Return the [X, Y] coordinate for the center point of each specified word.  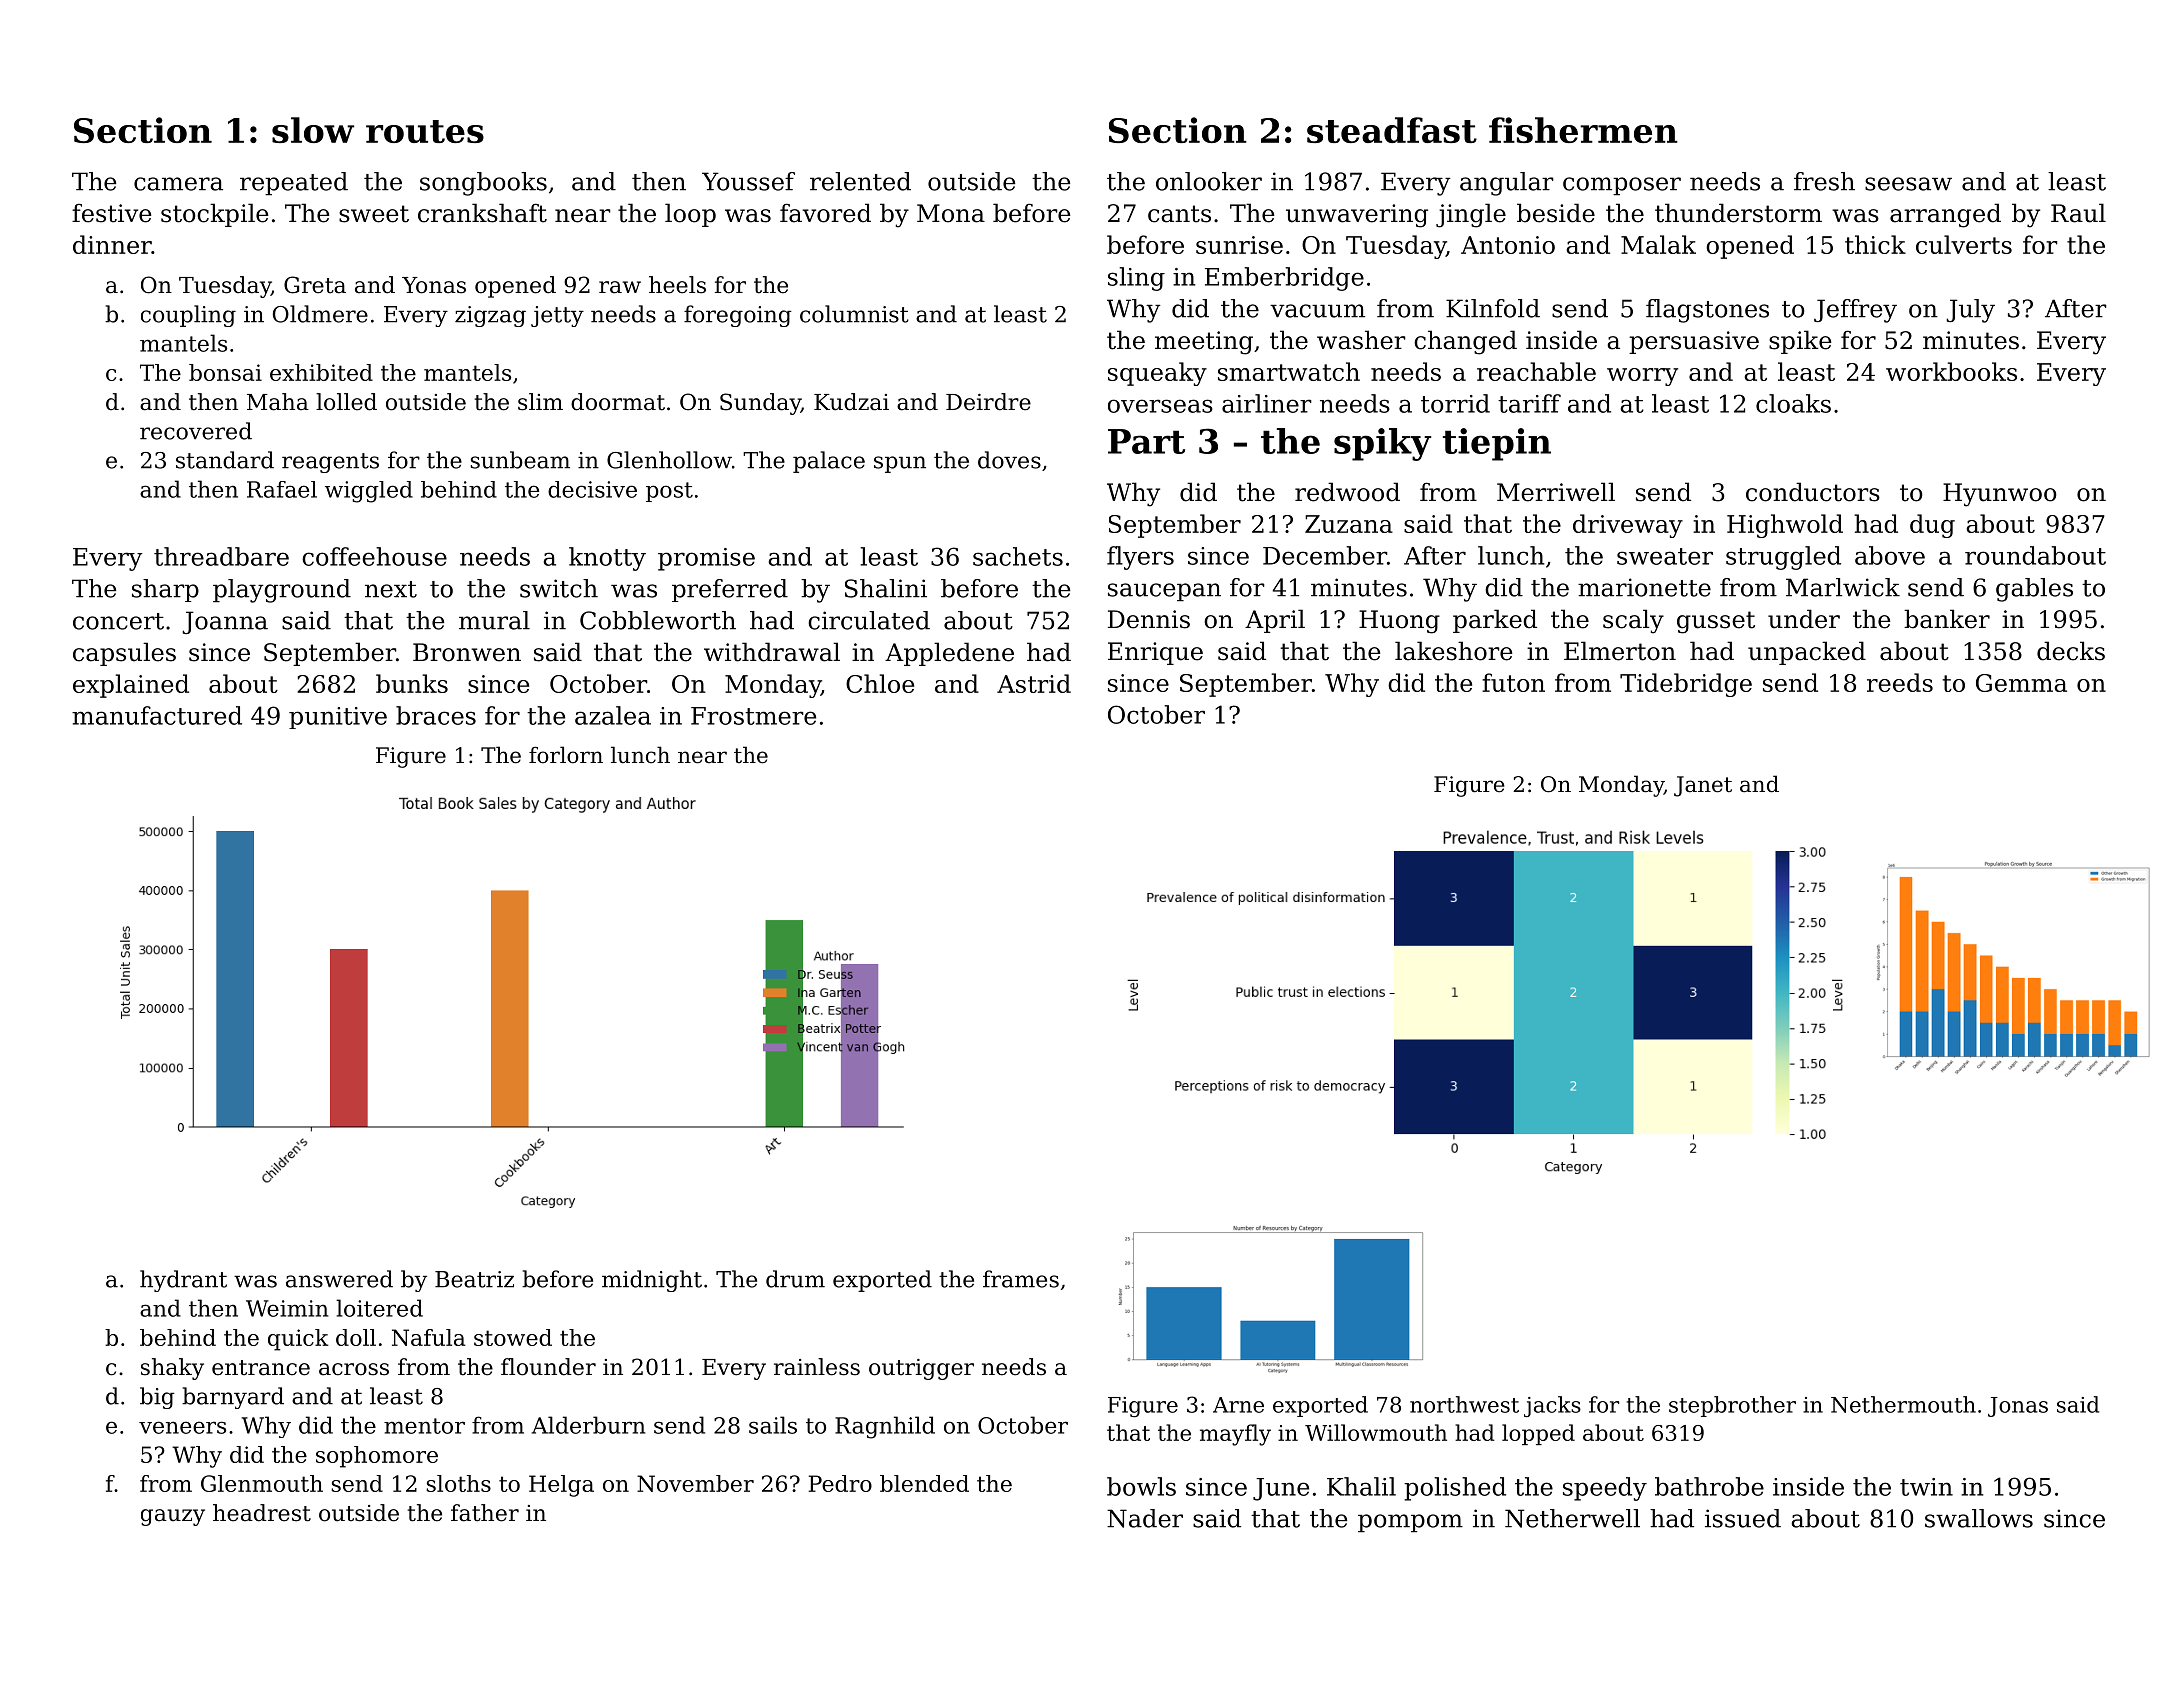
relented [860, 181]
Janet [1703, 786]
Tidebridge [1686, 685]
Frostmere [753, 716]
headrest [262, 1513]
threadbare [221, 556]
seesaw [1908, 184]
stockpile [215, 215]
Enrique [1155, 653]
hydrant [183, 1281]
